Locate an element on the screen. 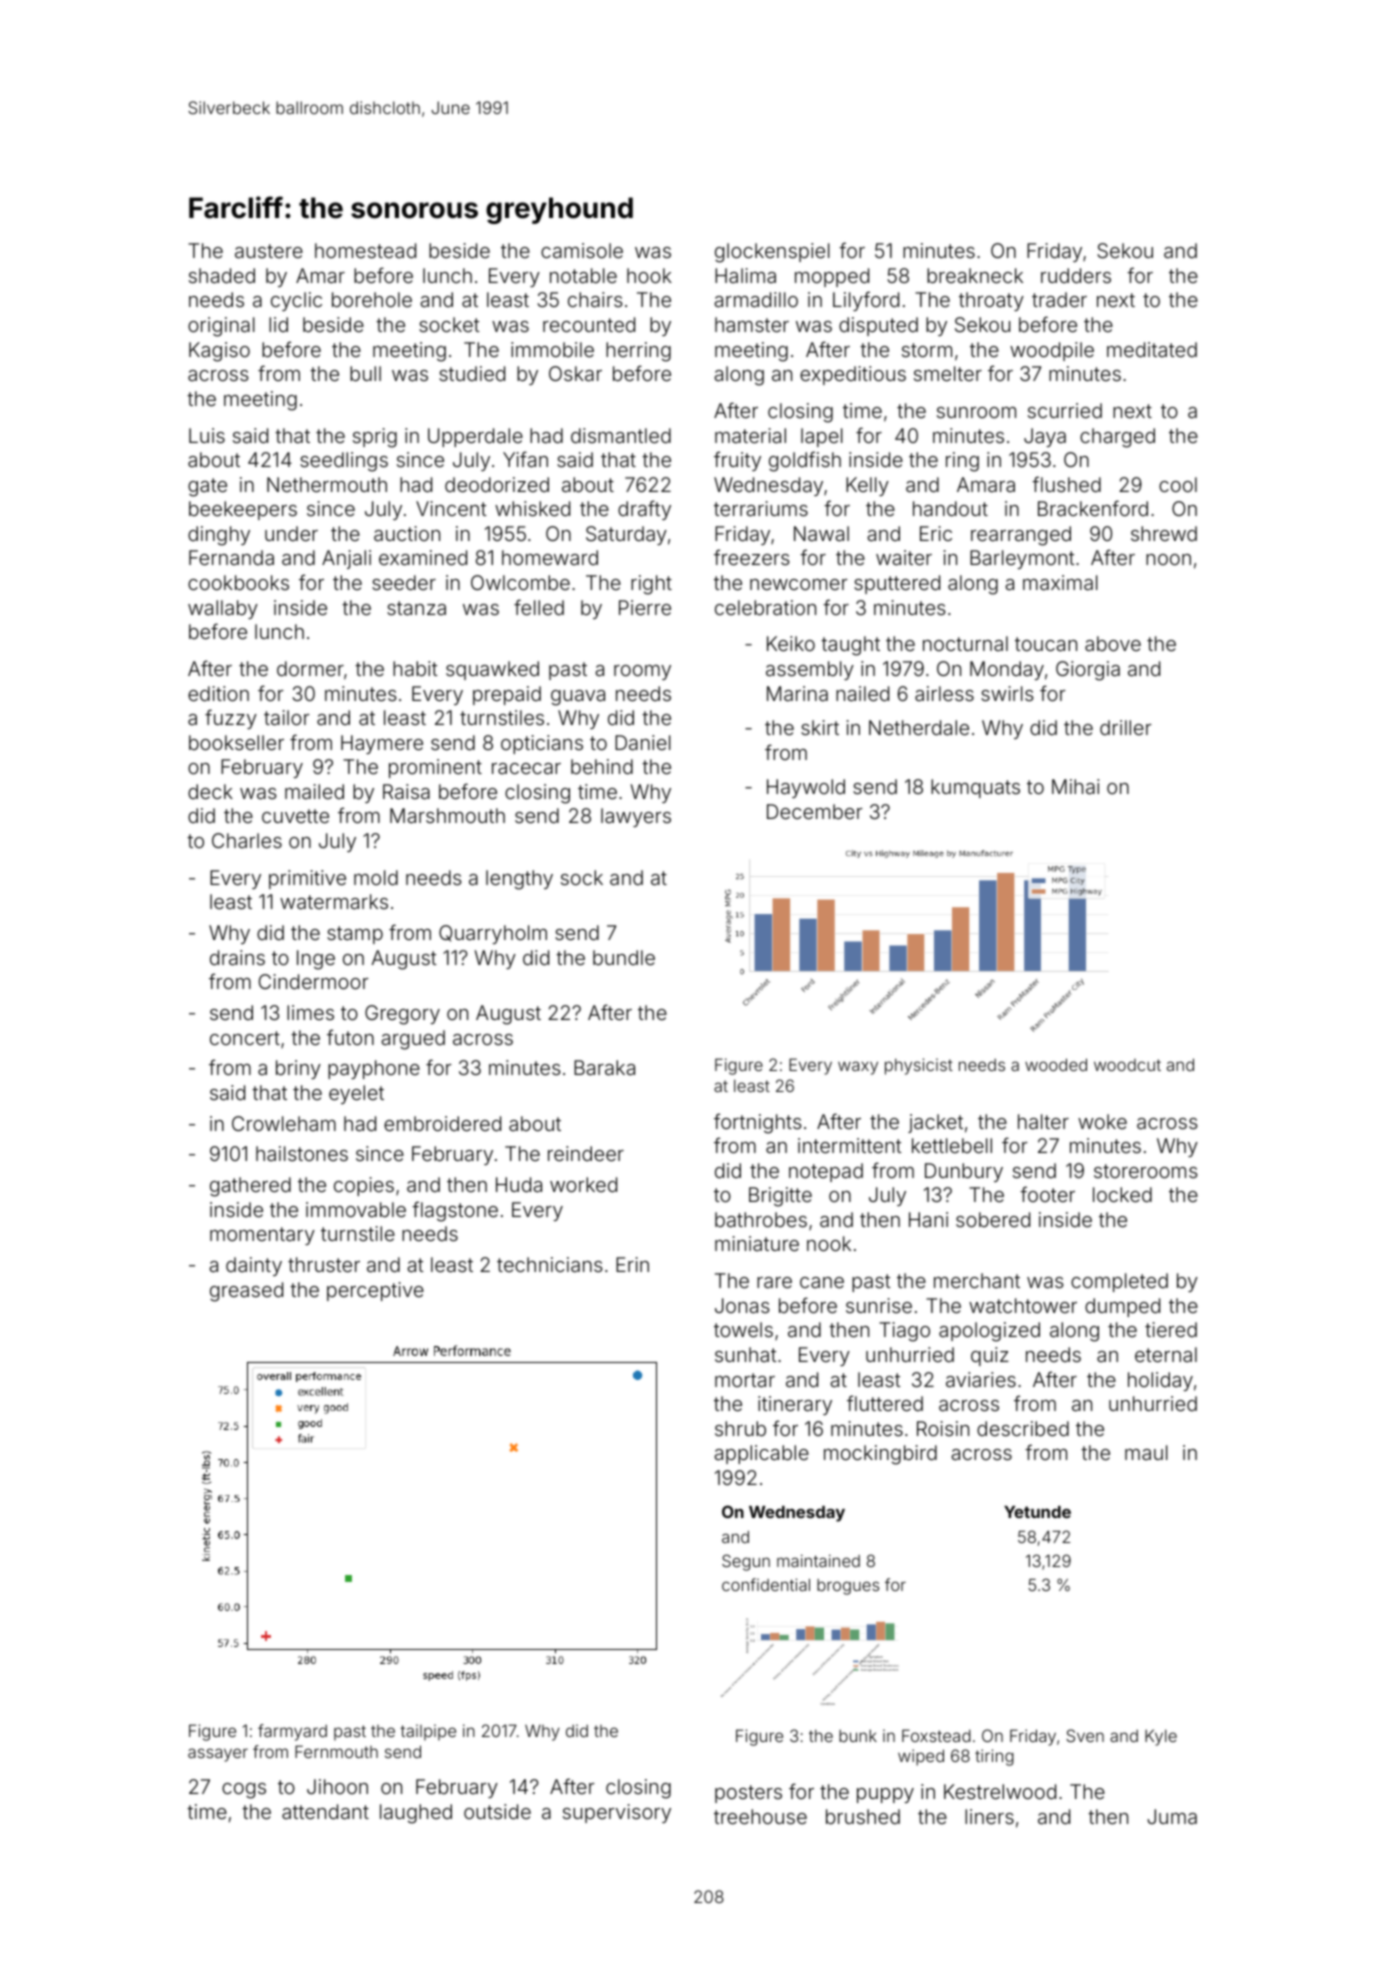 The width and height of the screenshot is (1386, 1969). Fernmouth is located at coordinates (336, 1751).
